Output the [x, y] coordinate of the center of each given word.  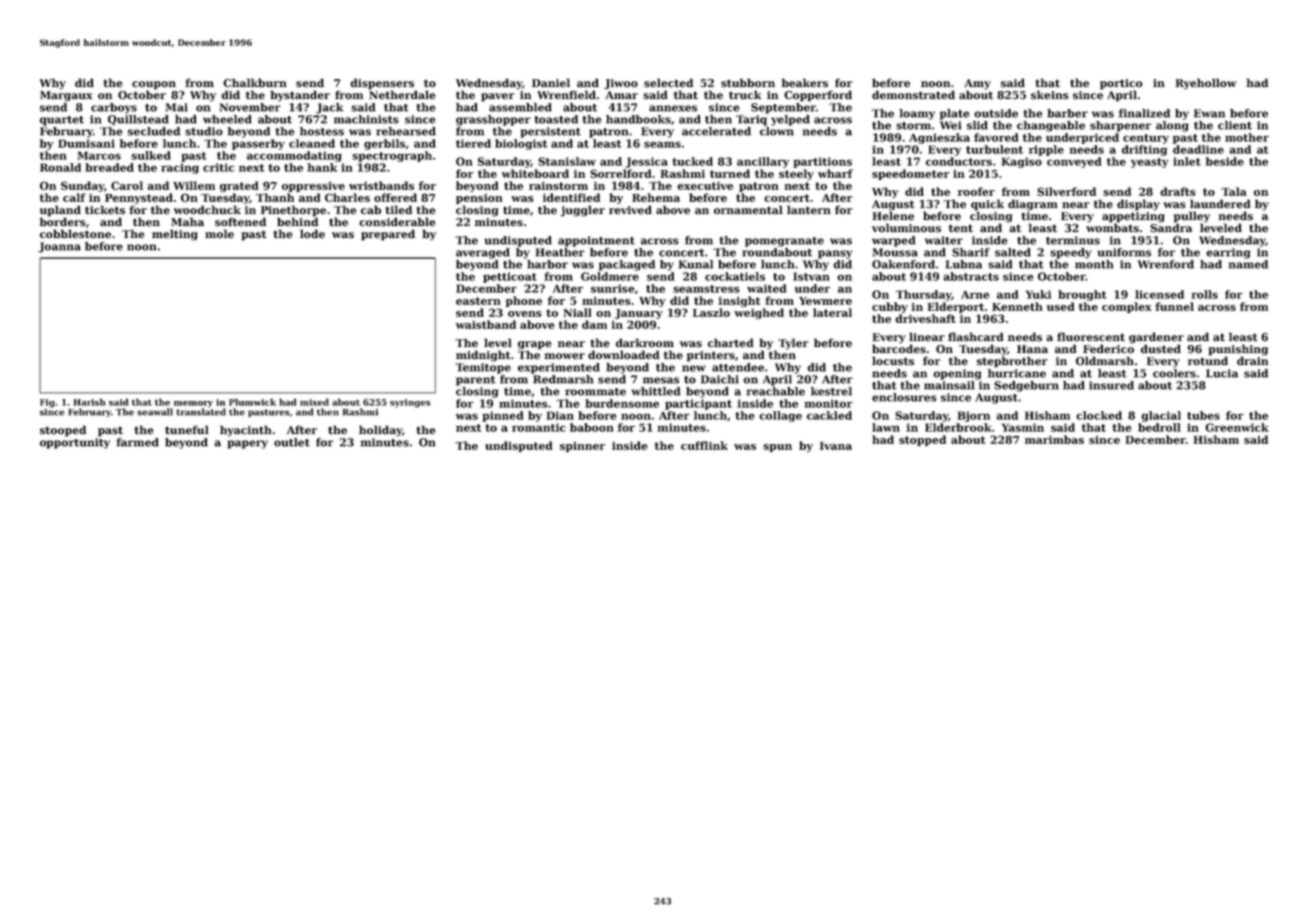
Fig [47, 403]
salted [1013, 252]
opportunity [75, 443]
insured [1111, 385]
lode [312, 234]
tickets [105, 210]
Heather [560, 252]
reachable [775, 391]
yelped [790, 120]
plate [954, 114]
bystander [300, 96]
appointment [596, 241]
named [1248, 264]
